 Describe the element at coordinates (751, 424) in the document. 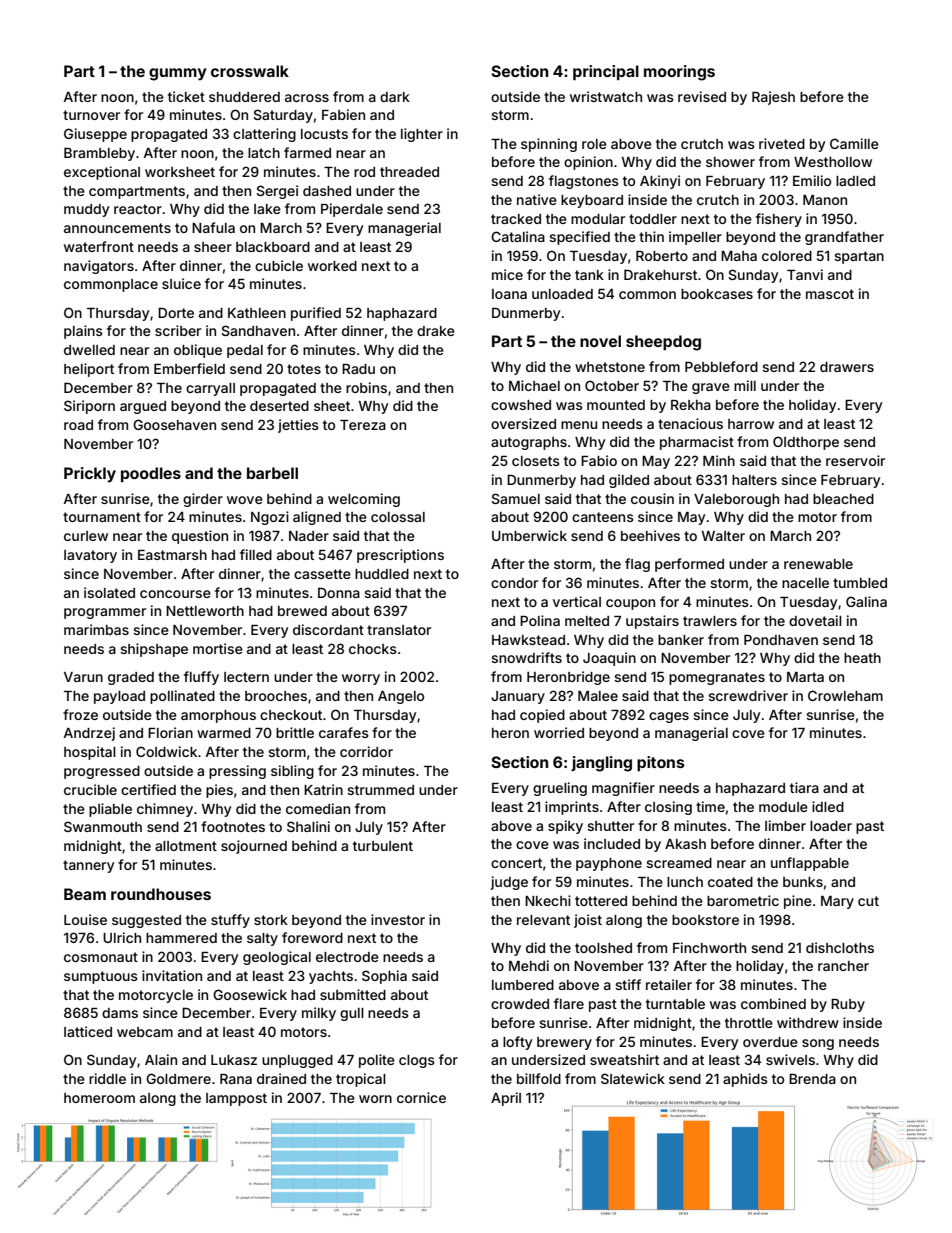

I see `harrow` at that location.
